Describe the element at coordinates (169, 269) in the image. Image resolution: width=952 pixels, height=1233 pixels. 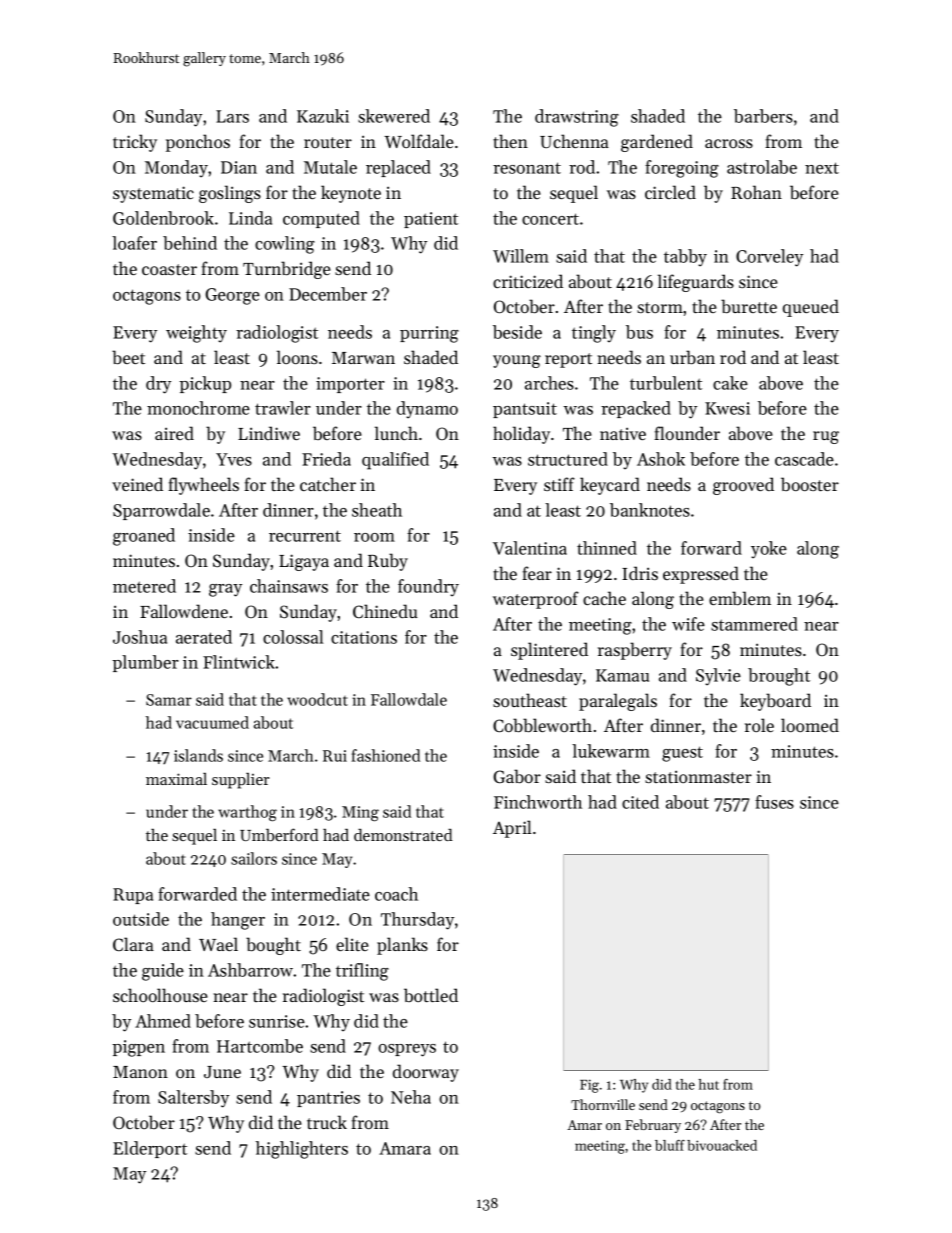
I see `coaster` at that location.
